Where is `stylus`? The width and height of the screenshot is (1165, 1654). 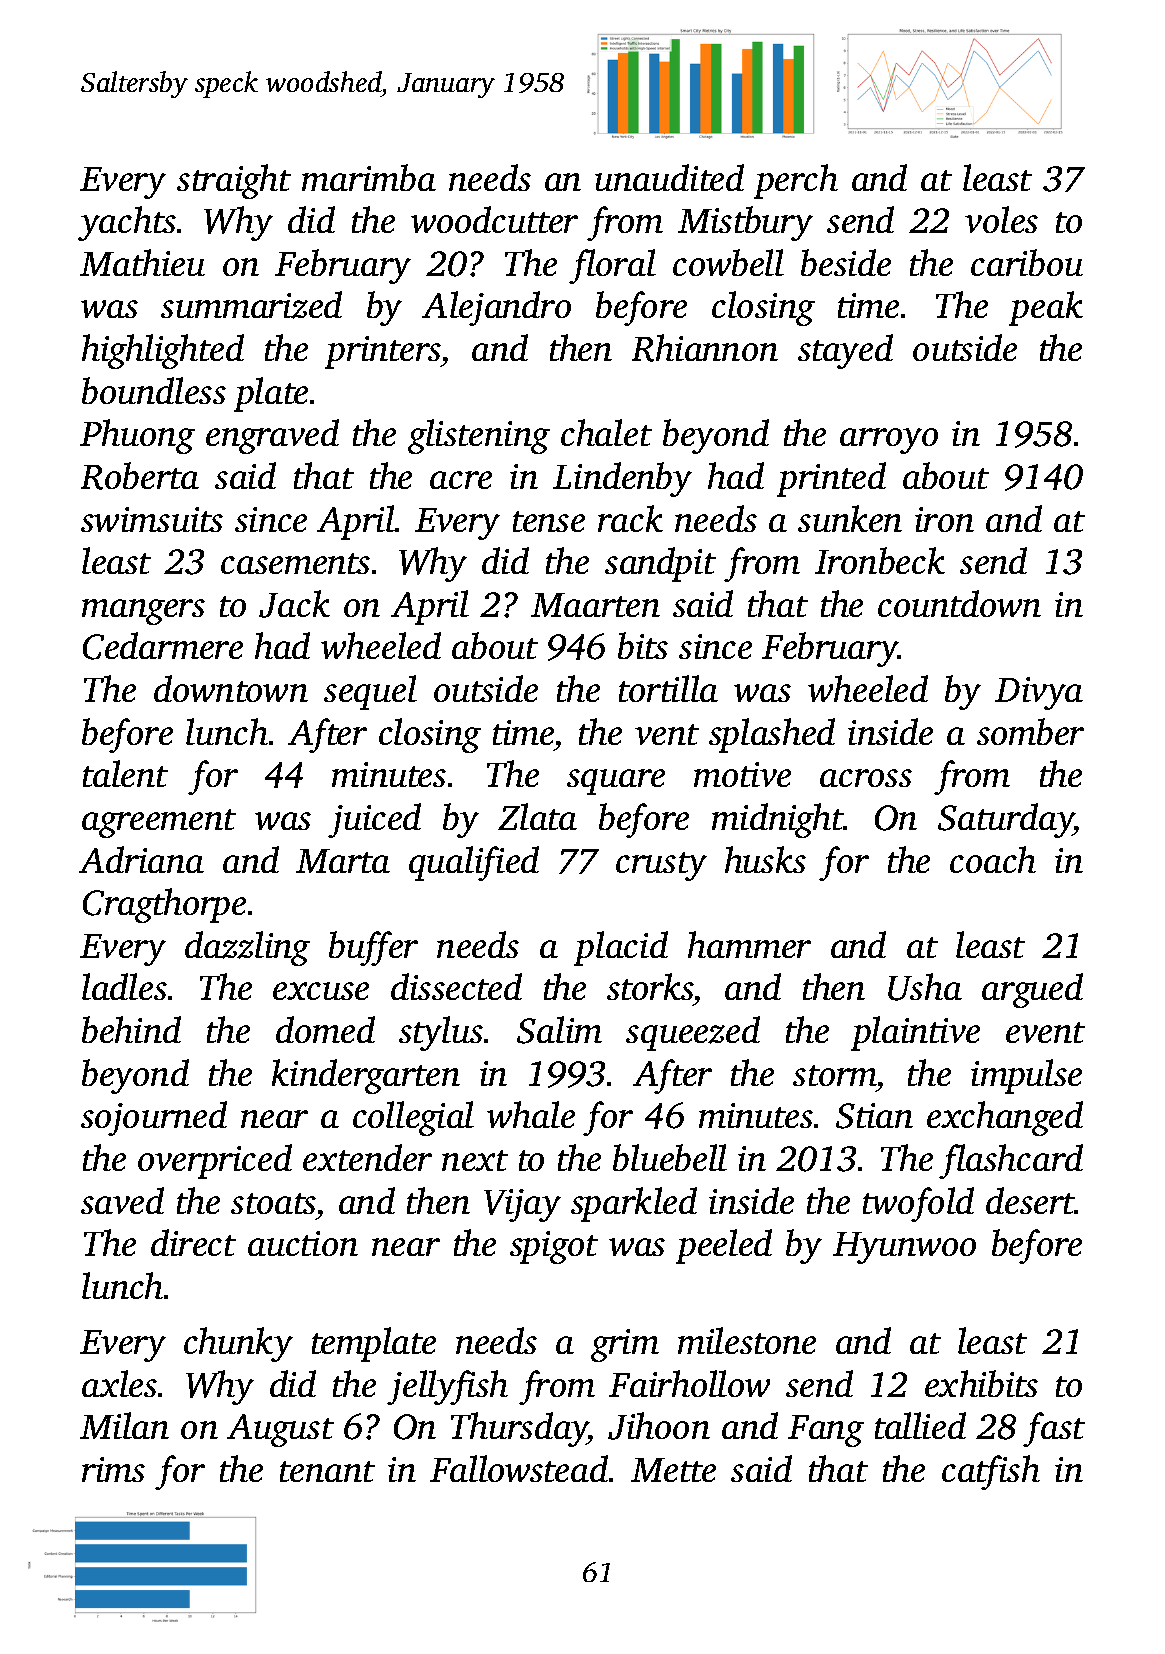 stylus is located at coordinates (441, 1033).
